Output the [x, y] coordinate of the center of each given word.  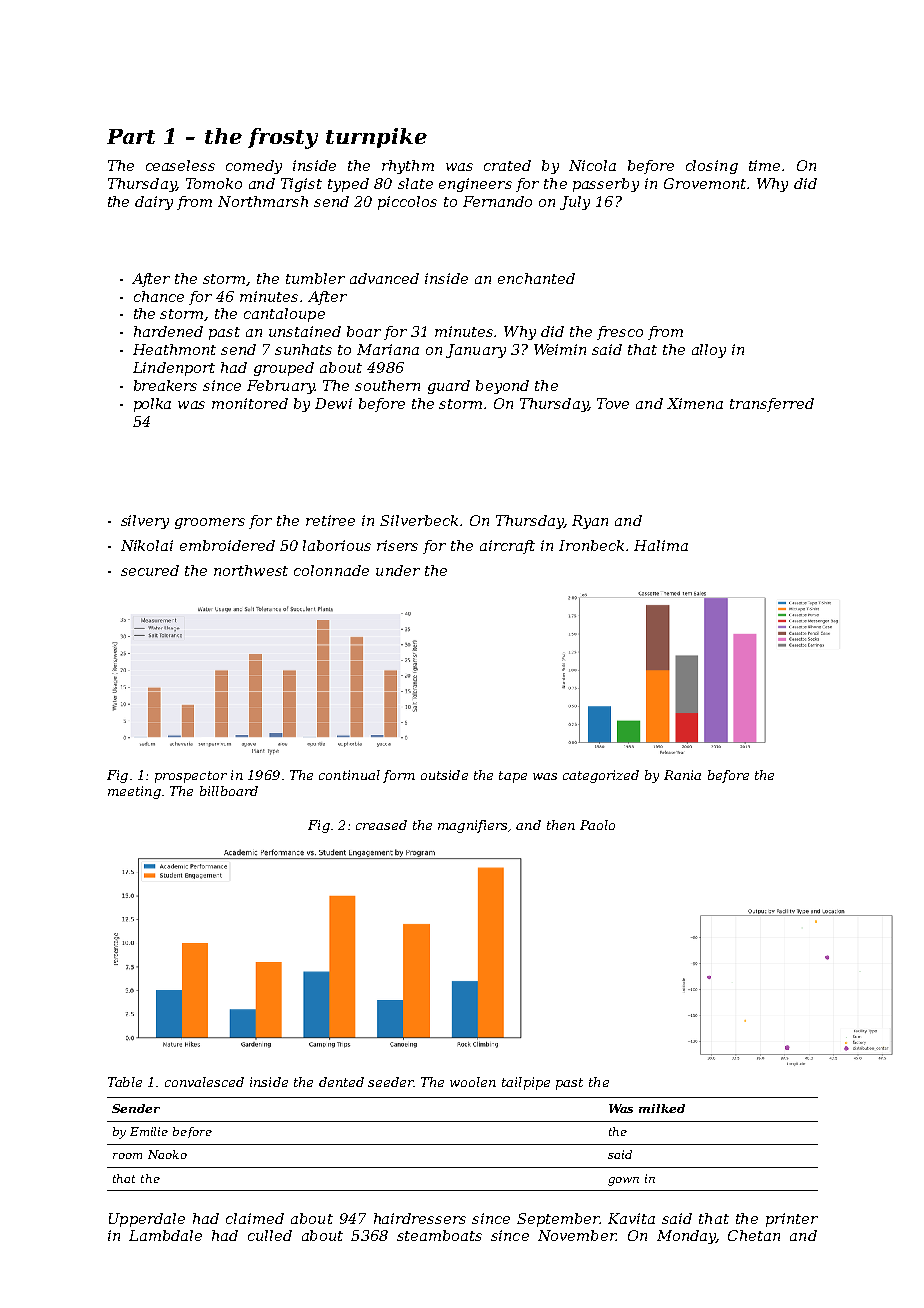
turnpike [376, 138]
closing [712, 167]
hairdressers [420, 1218]
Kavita [631, 1218]
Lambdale [165, 1235]
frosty [283, 138]
